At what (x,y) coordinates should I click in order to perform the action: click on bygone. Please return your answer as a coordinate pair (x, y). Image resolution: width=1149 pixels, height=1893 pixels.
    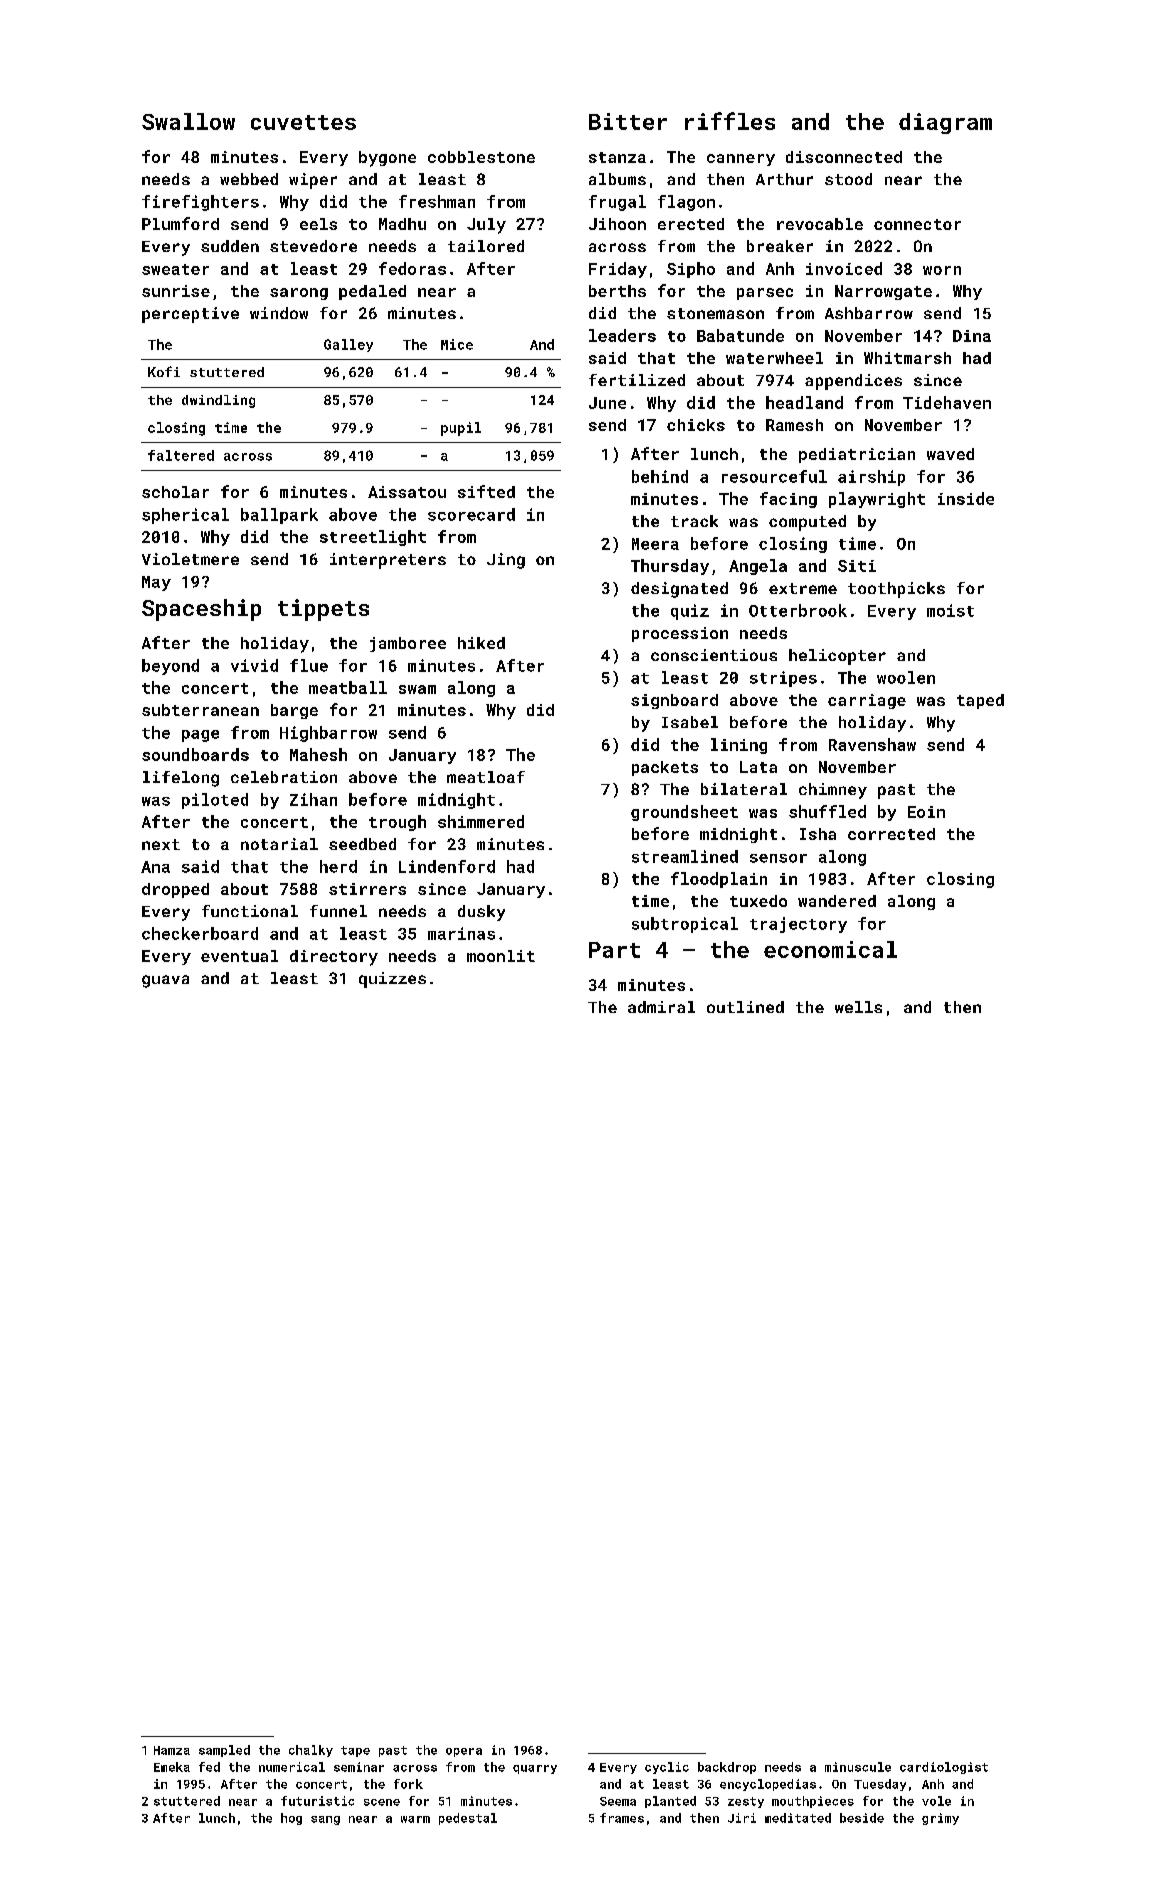
    Looking at the image, I should click on (387, 159).
